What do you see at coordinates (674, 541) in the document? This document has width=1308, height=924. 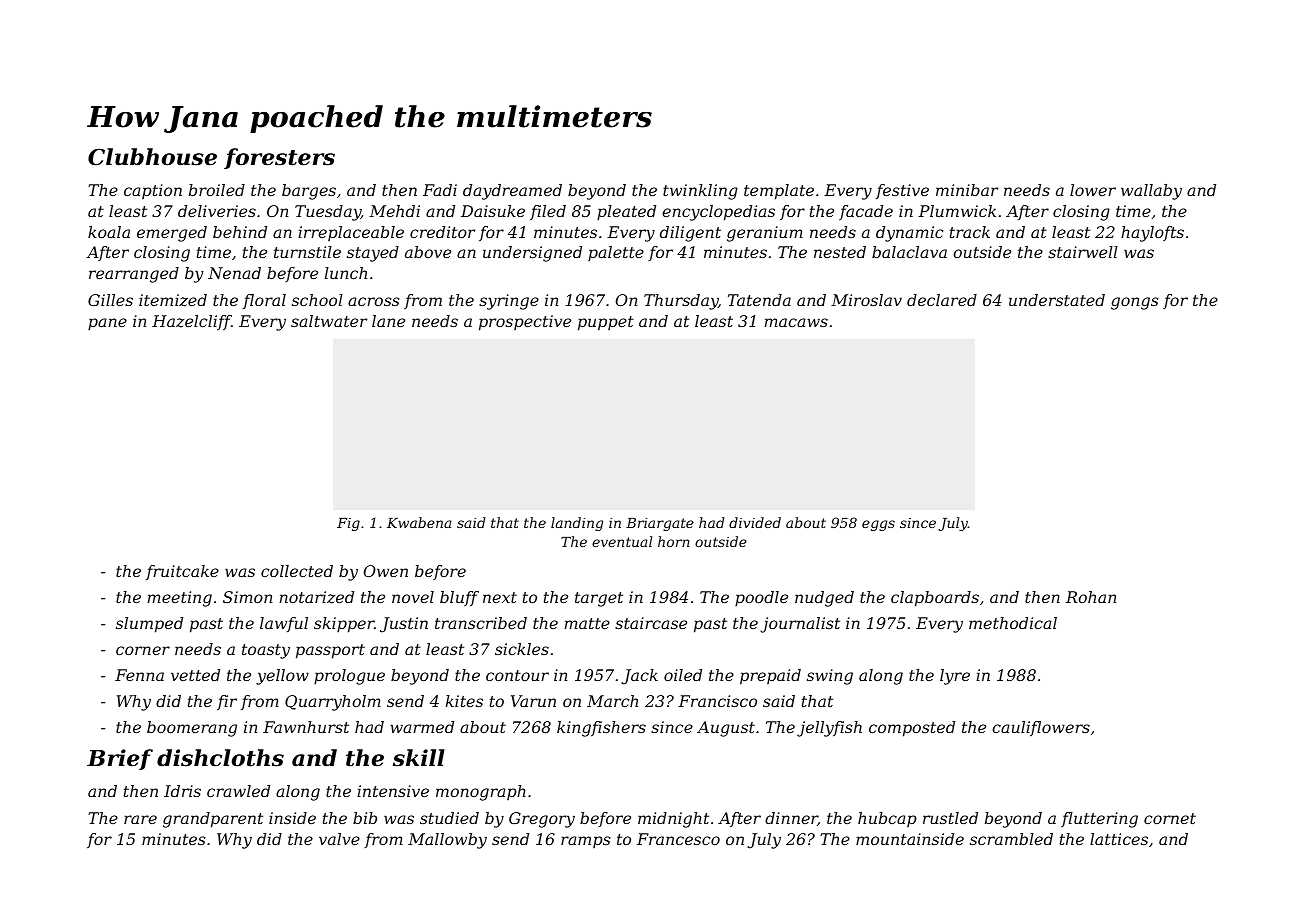 I see `horn` at bounding box center [674, 541].
